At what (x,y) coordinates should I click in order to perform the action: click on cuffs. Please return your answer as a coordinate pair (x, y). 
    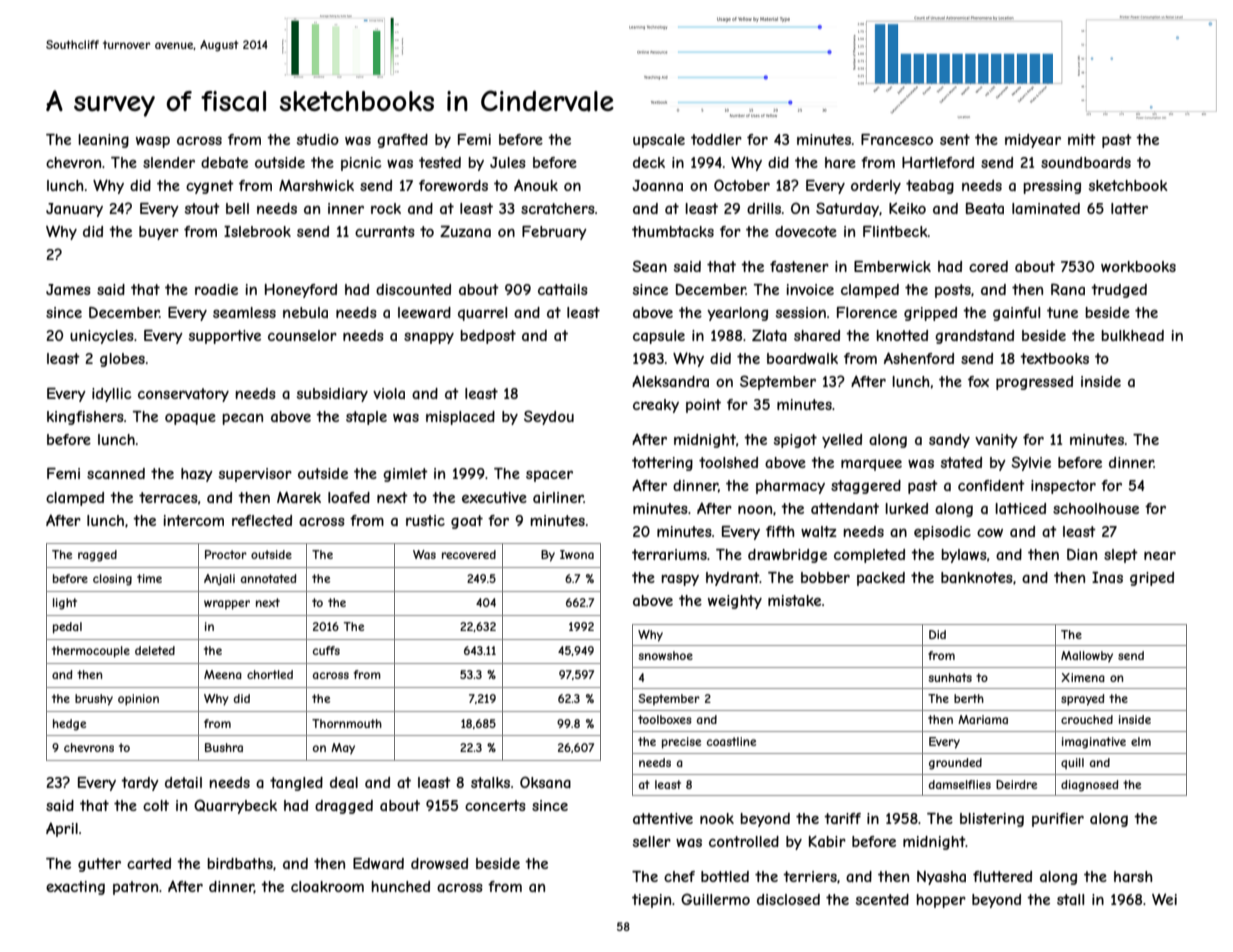
    Looking at the image, I should click on (326, 650).
